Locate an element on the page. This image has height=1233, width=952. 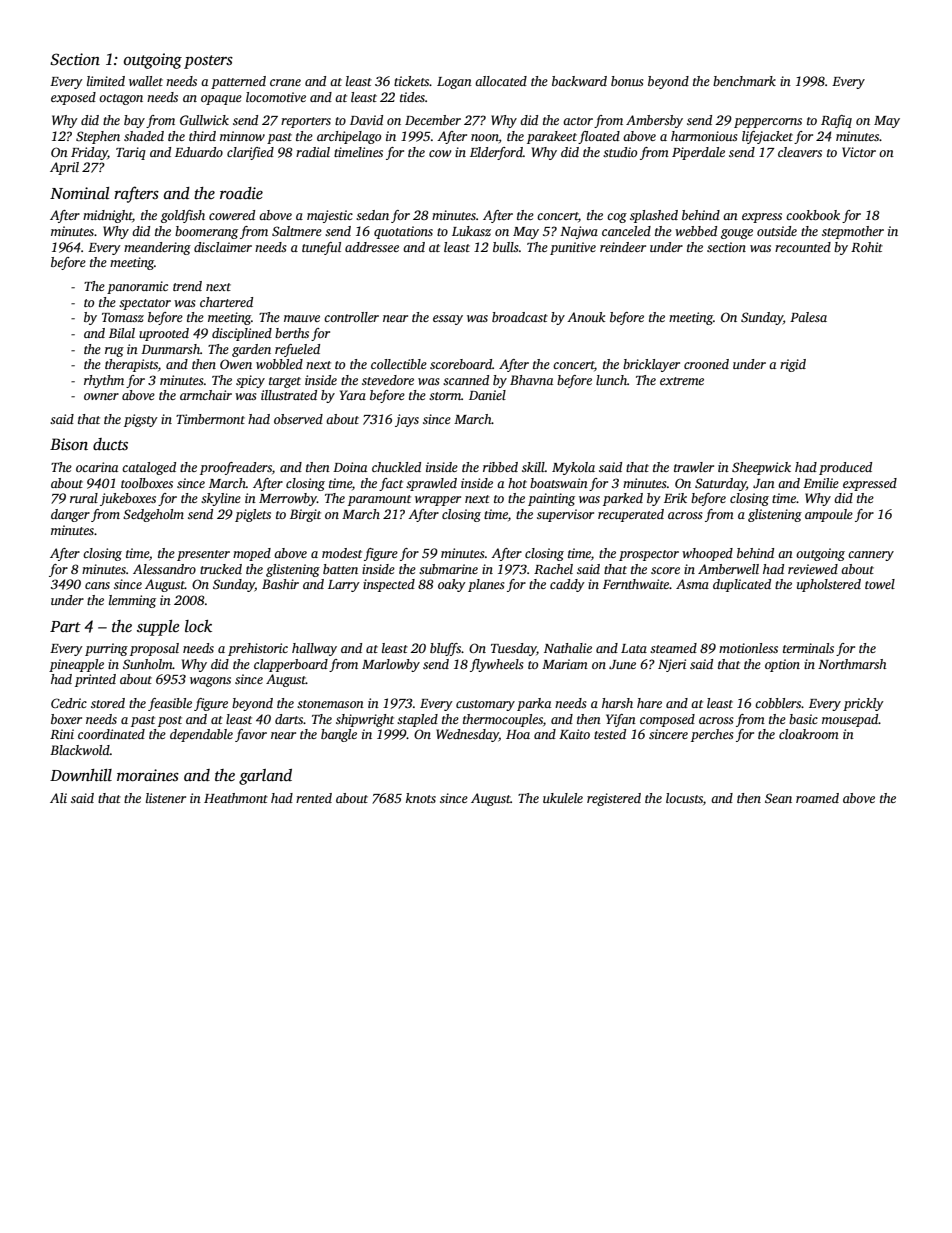
benchmark is located at coordinates (744, 81).
